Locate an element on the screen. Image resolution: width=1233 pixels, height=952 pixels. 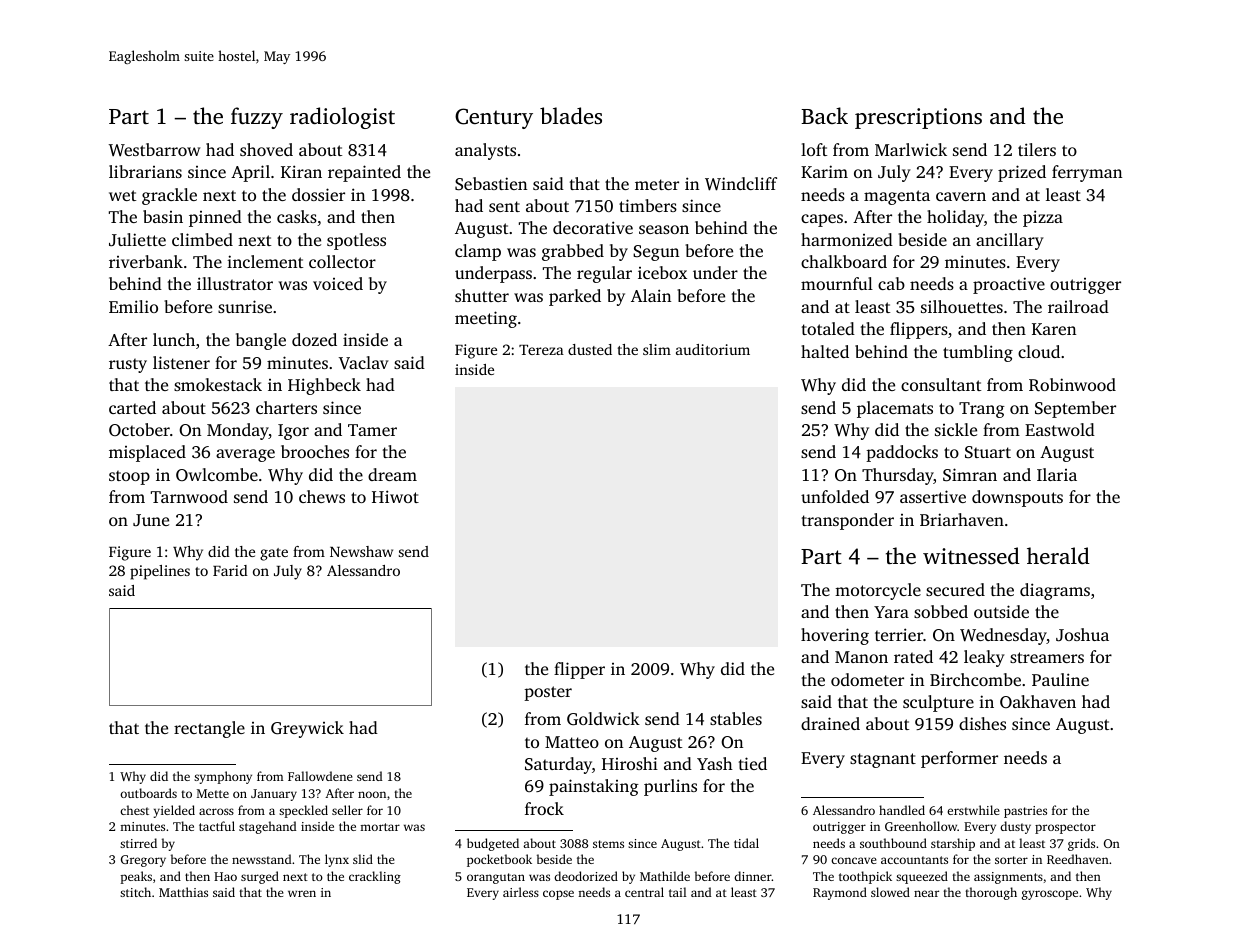
Tamer is located at coordinates (372, 430).
